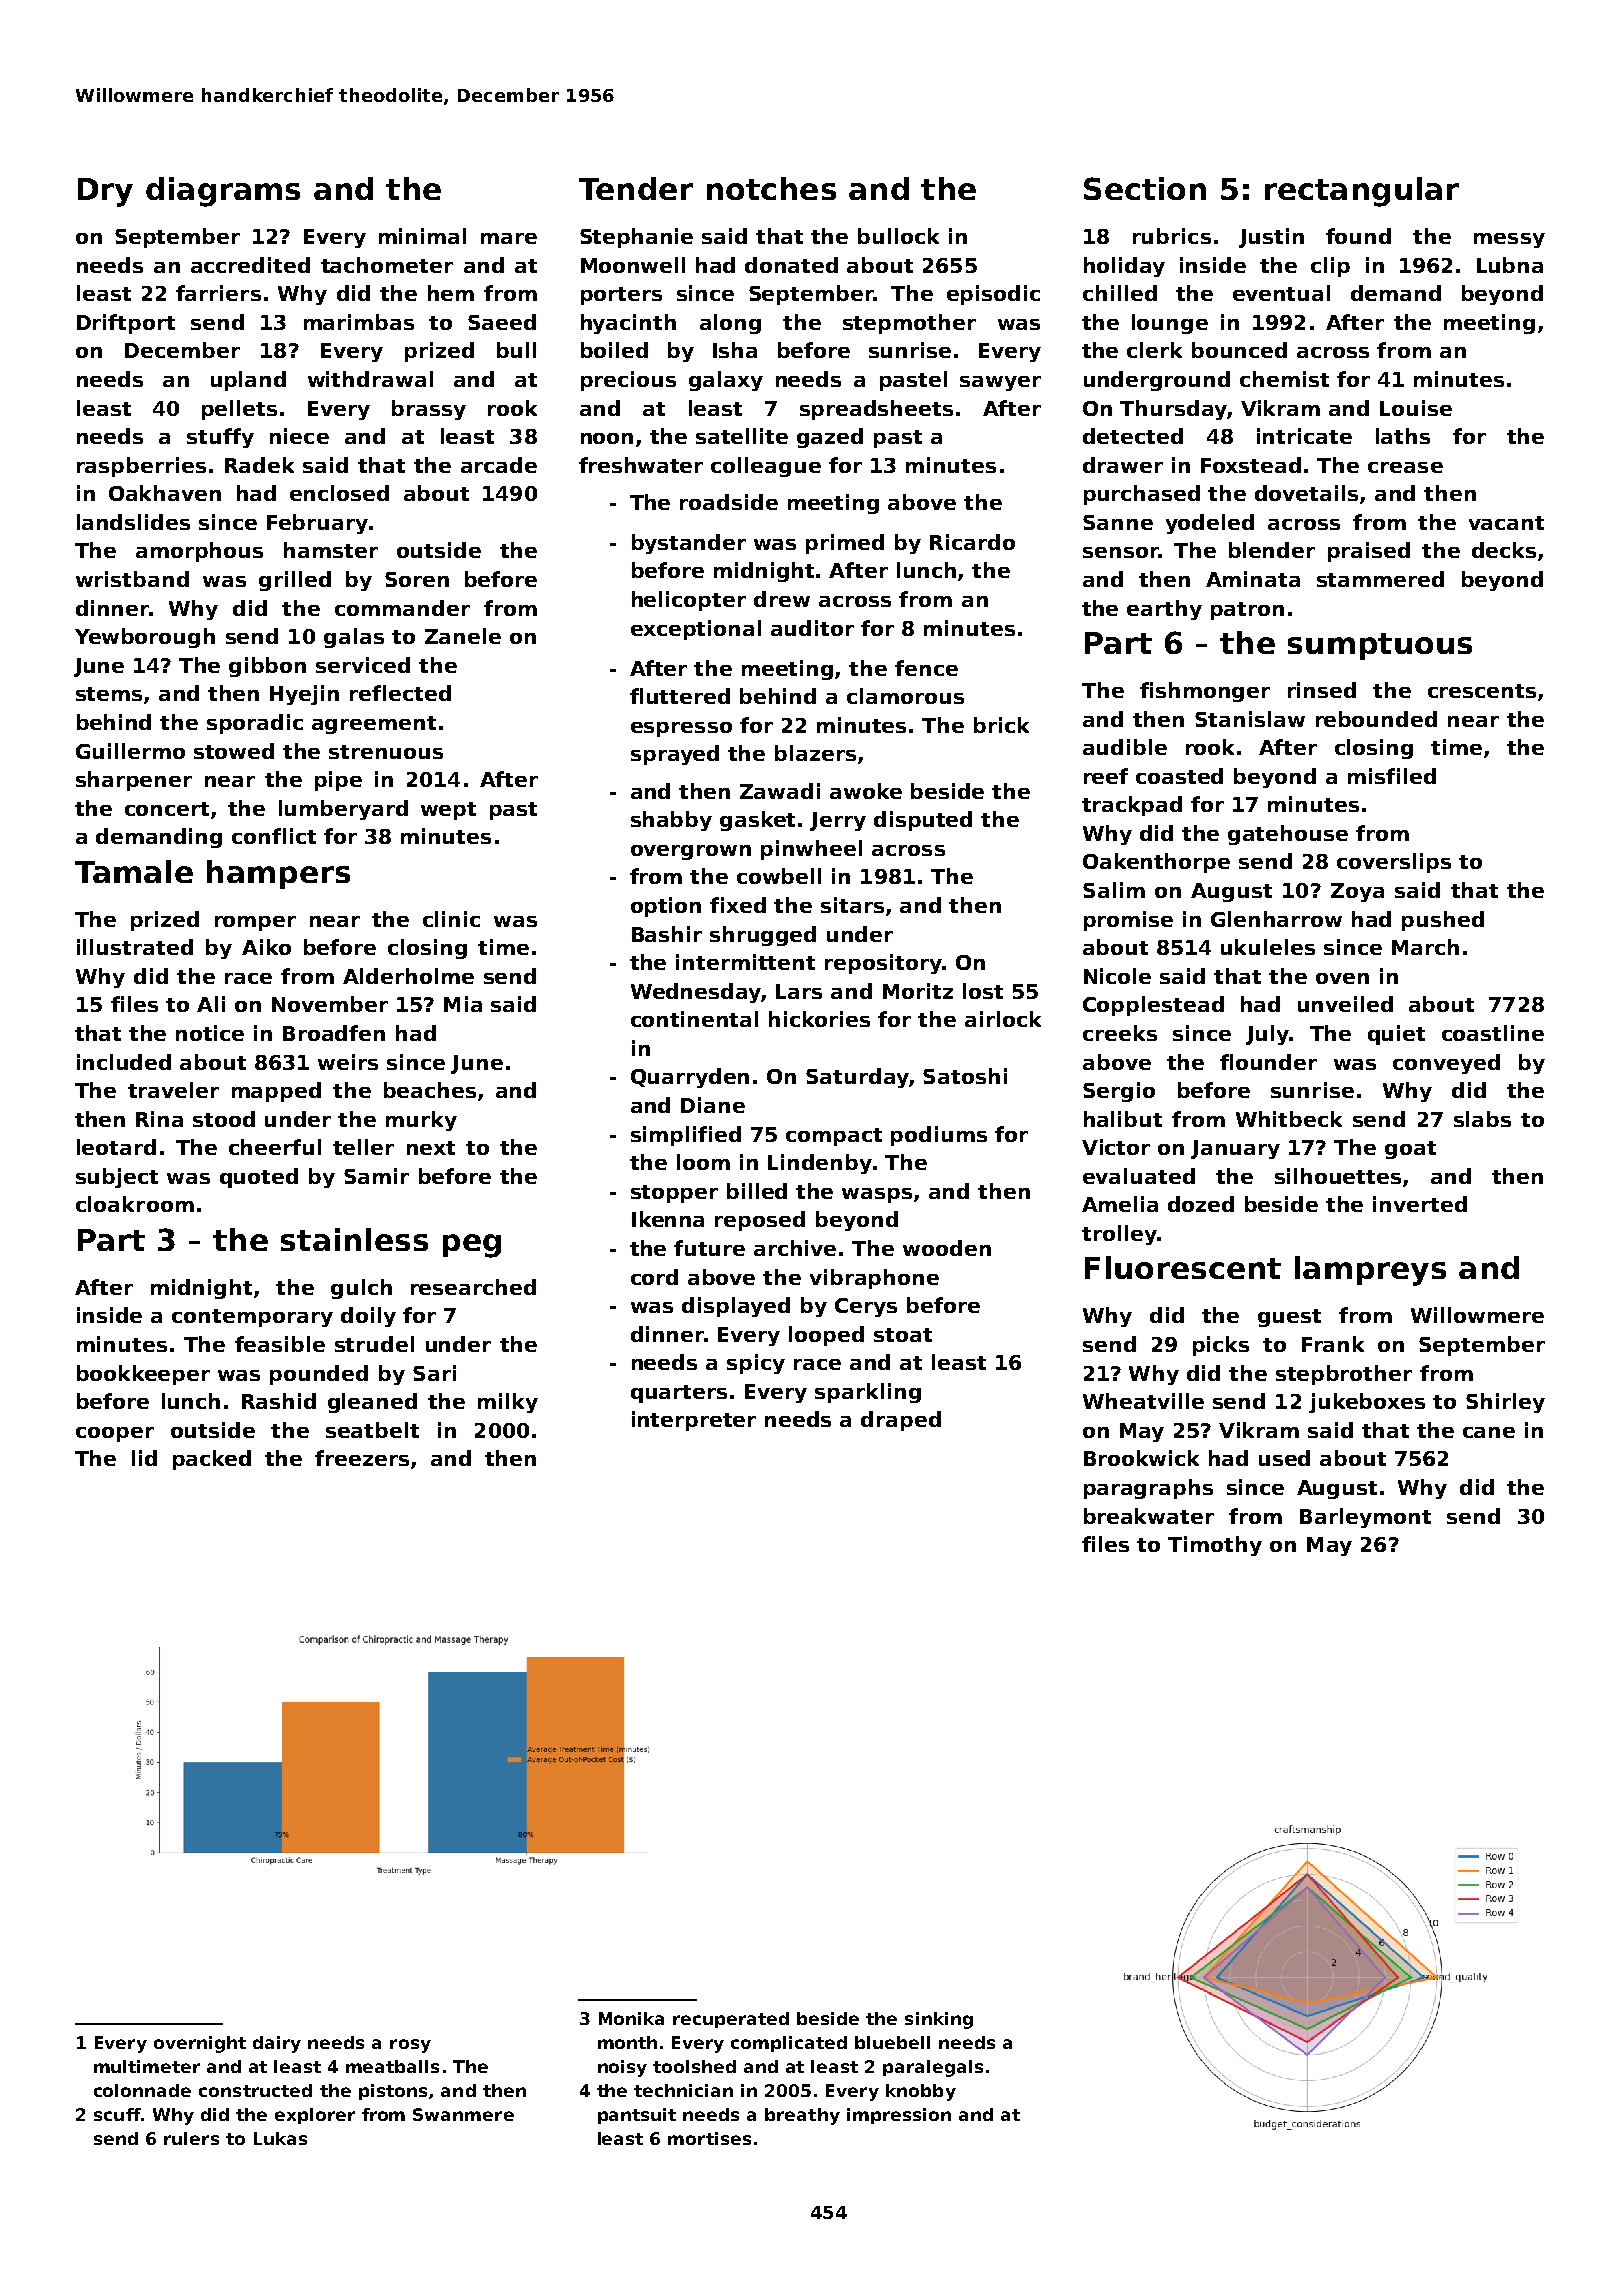 The height and width of the document is (2292, 1620). I want to click on Tender, so click(636, 188).
